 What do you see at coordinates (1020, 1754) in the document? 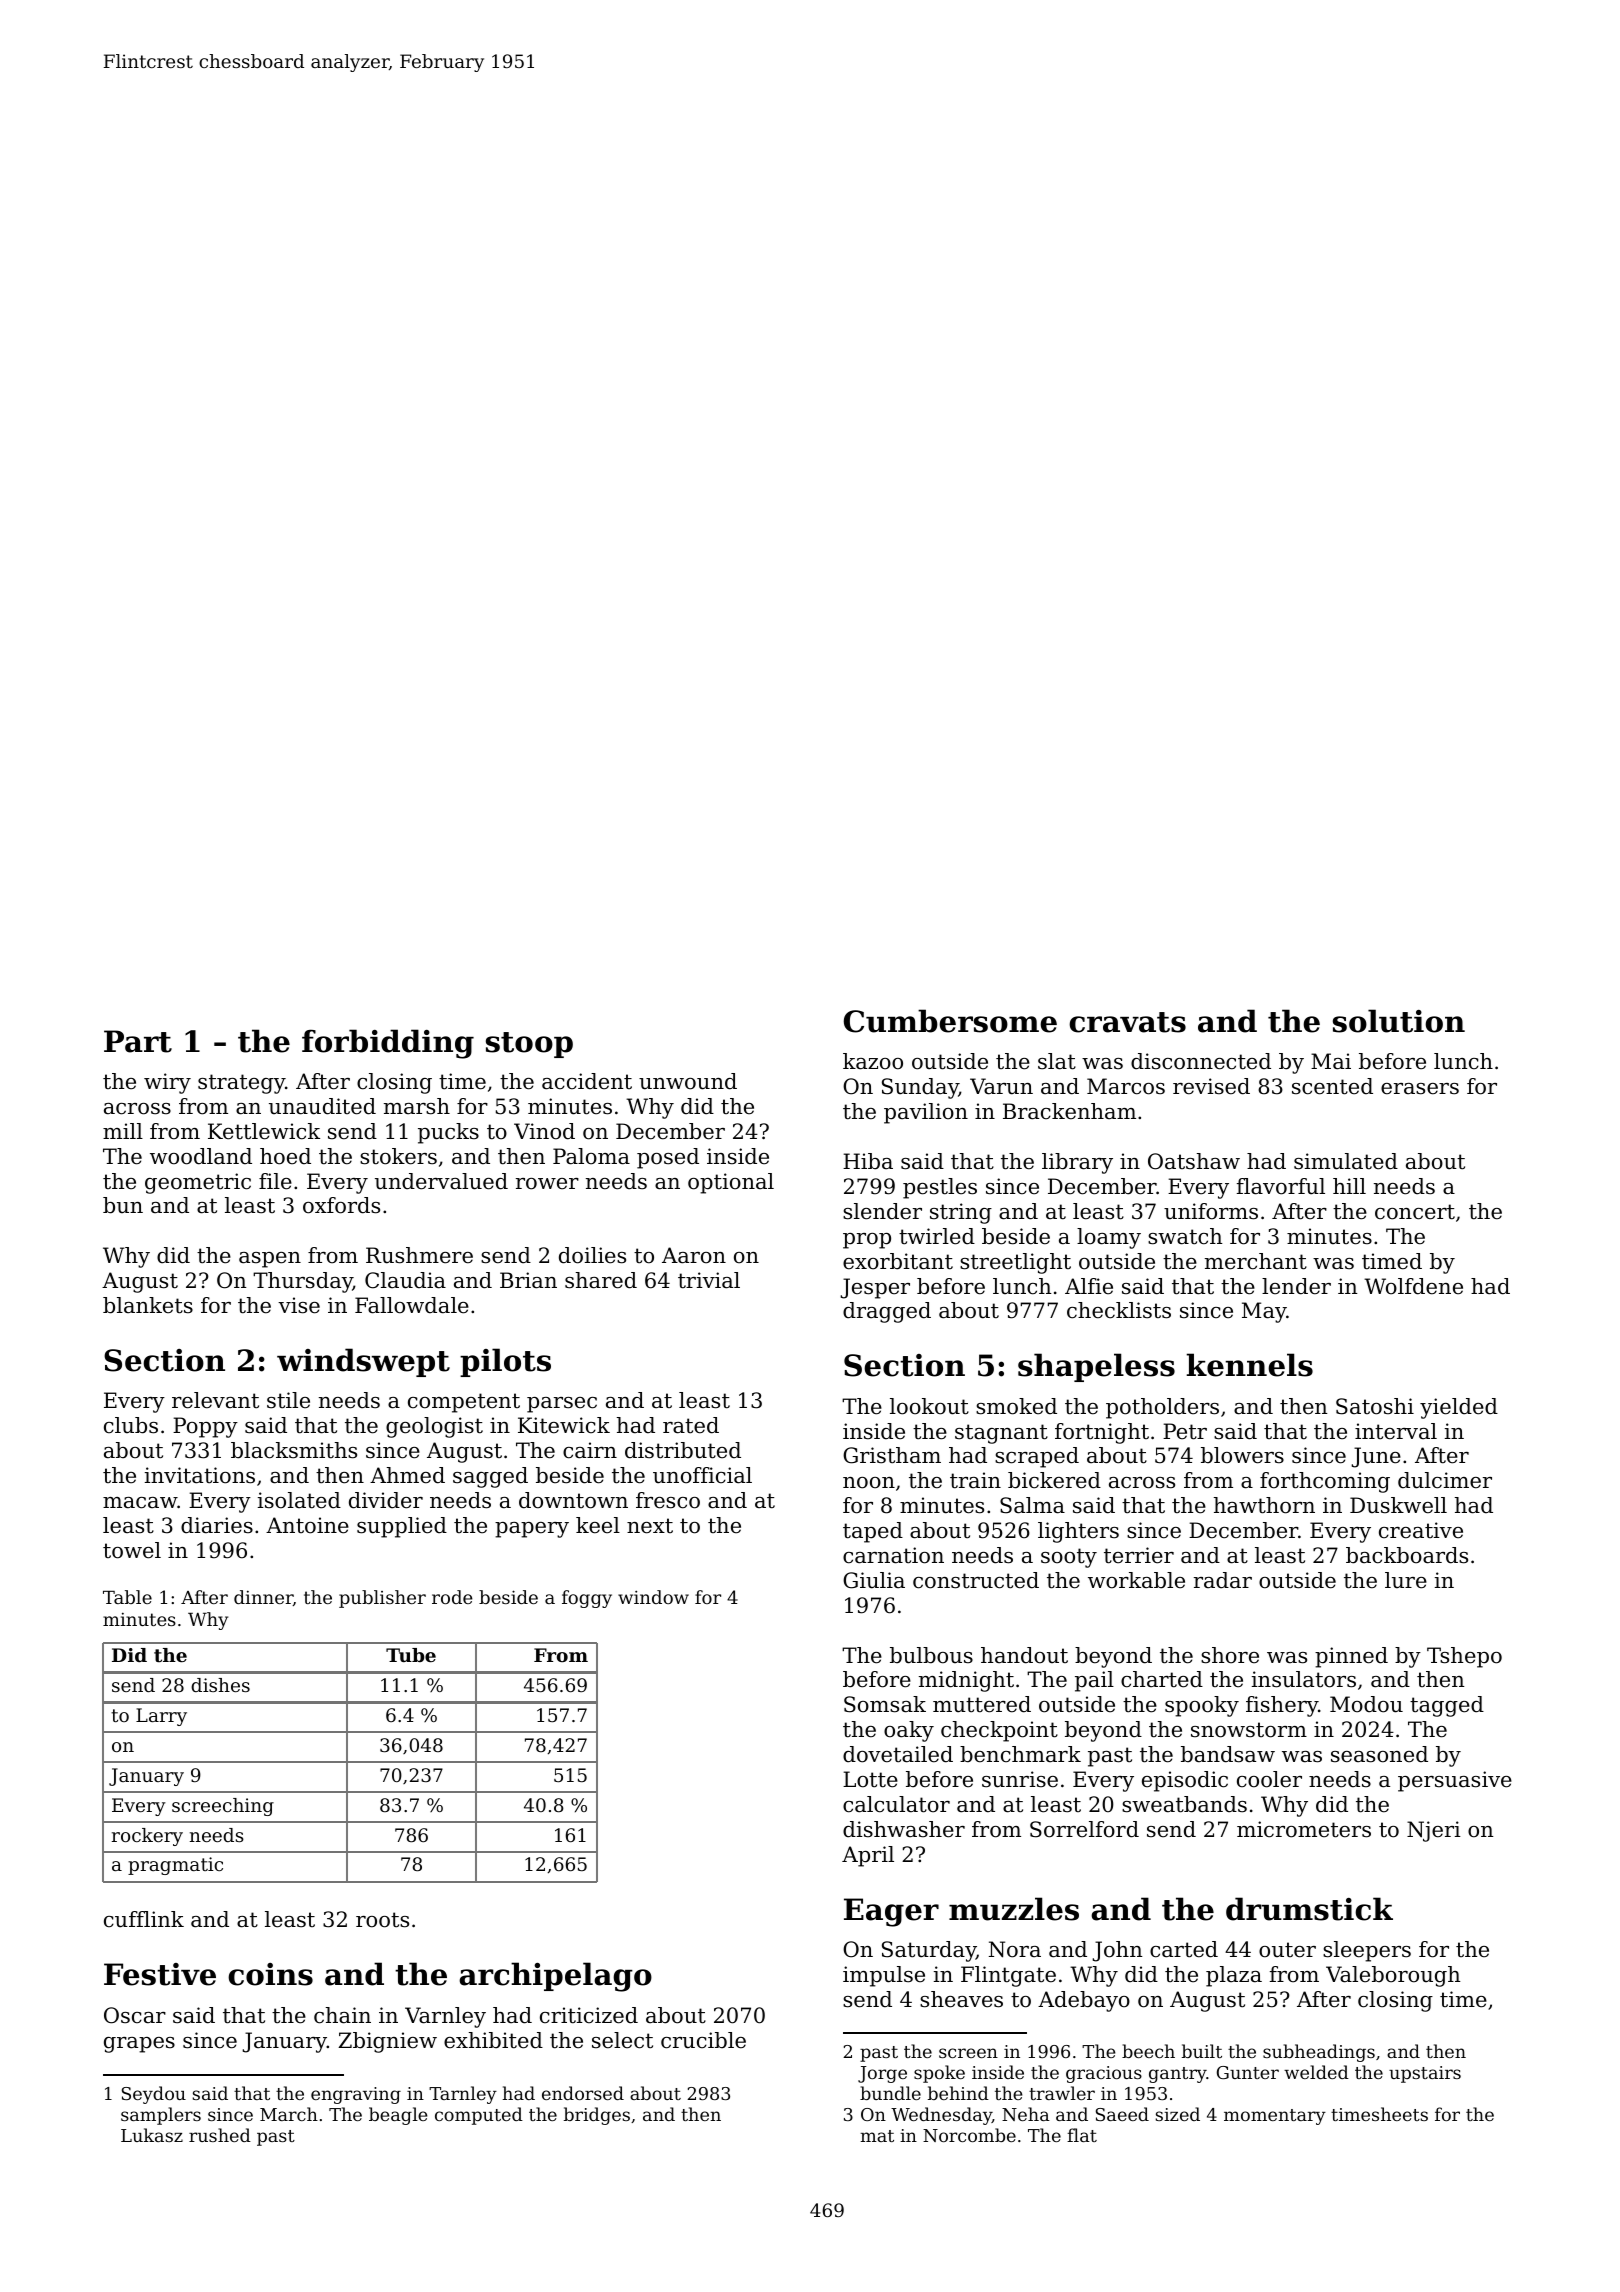
I see `benchmark` at bounding box center [1020, 1754].
